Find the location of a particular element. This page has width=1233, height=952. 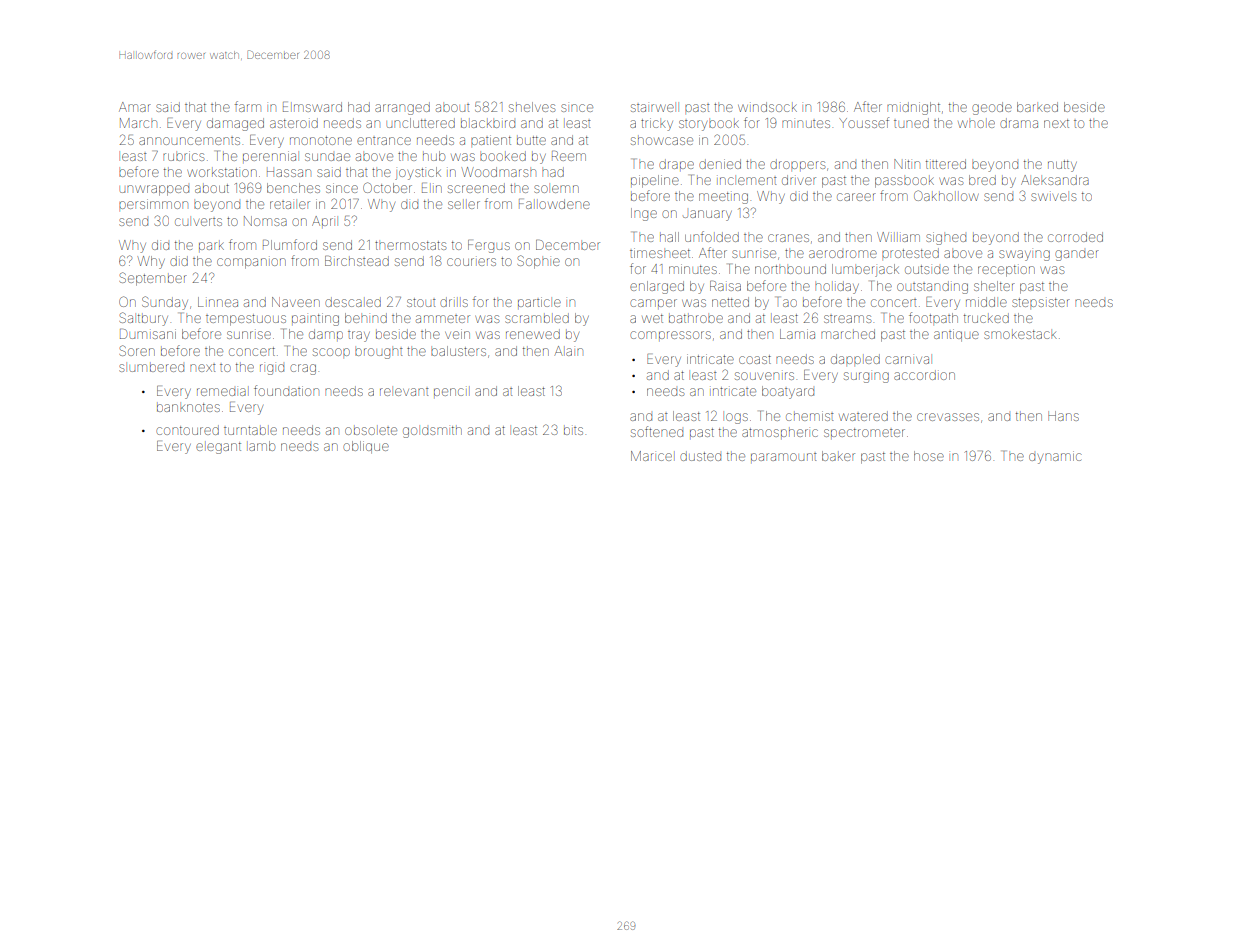

oblique is located at coordinates (366, 447).
